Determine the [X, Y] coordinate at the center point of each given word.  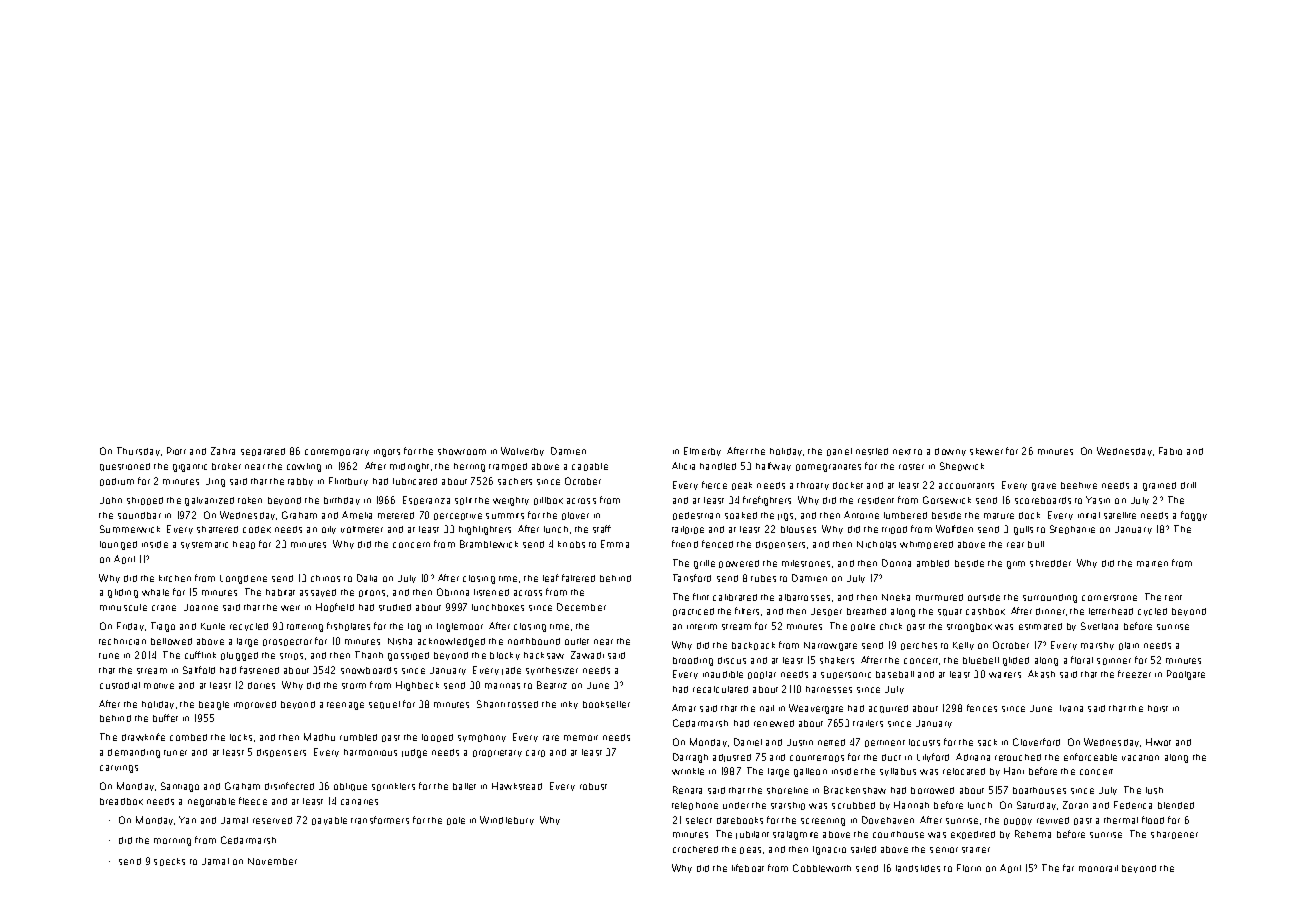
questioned [125, 467]
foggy [1194, 516]
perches [919, 646]
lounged [118, 545]
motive [159, 686]
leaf [551, 578]
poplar [762, 675]
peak [742, 486]
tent [1173, 598]
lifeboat [748, 868]
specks [169, 862]
